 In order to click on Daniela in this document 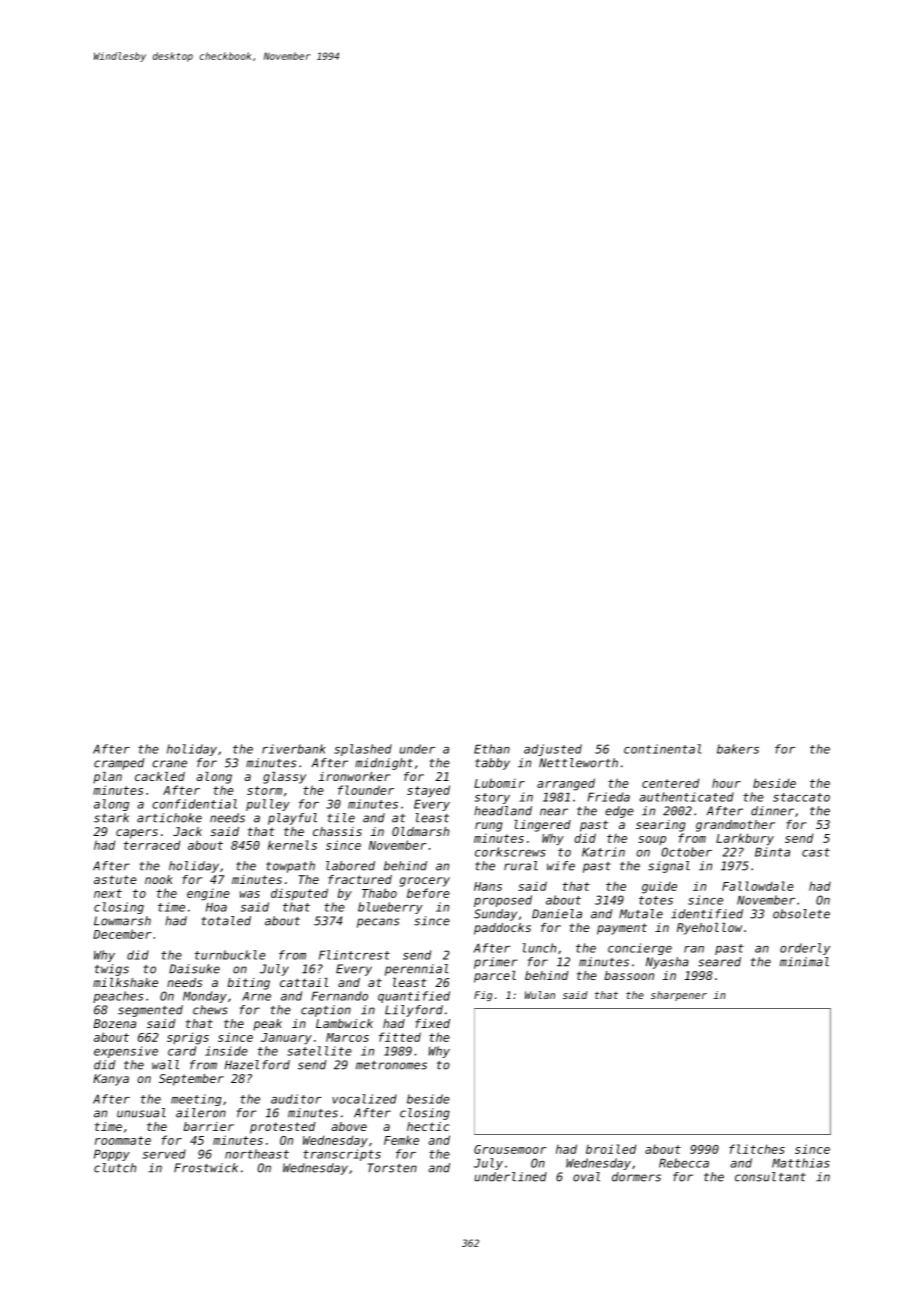, I will do `click(557, 914)`.
